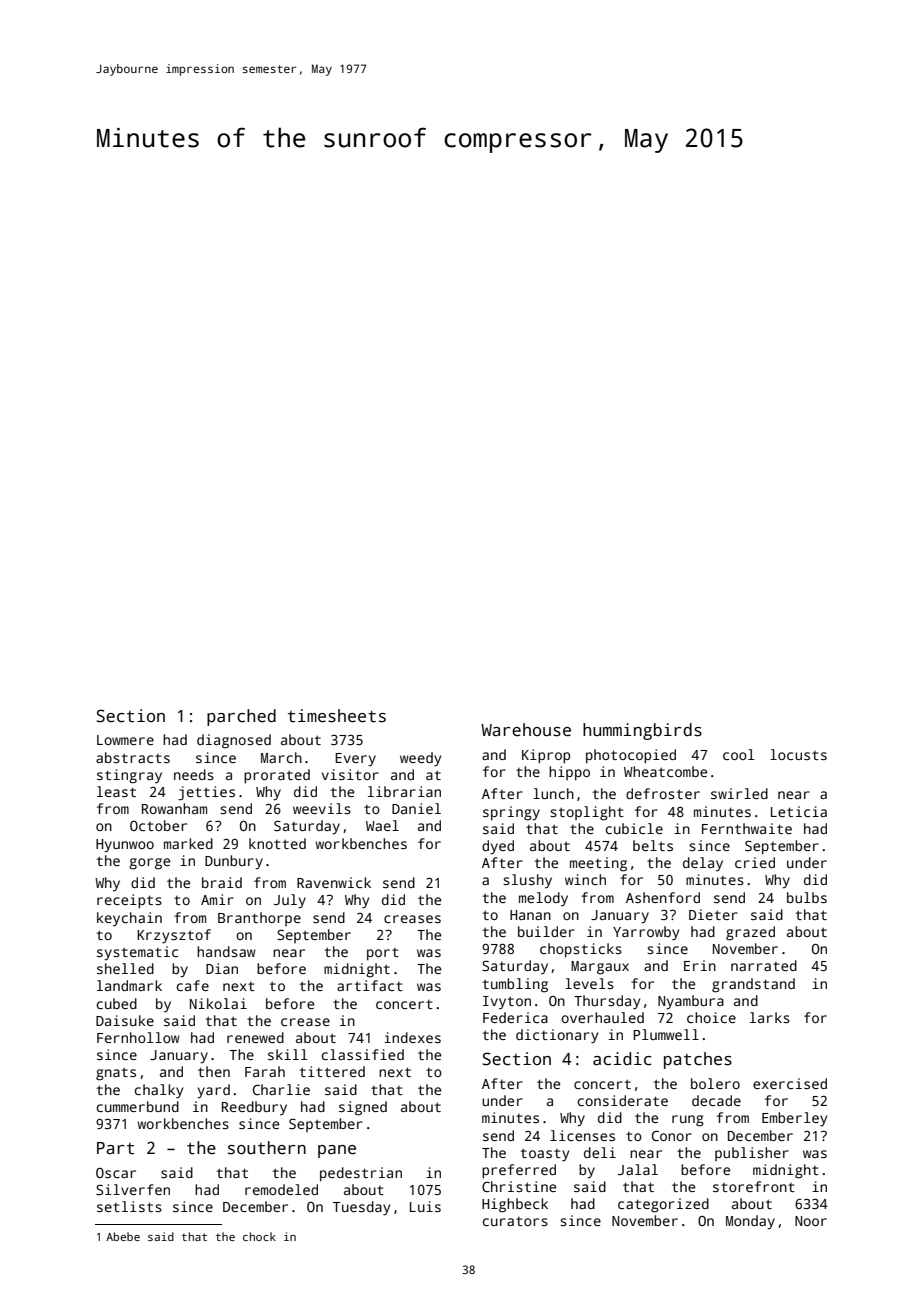 The width and height of the document is (924, 1308). What do you see at coordinates (515, 1221) in the document?
I see `curators` at bounding box center [515, 1221].
